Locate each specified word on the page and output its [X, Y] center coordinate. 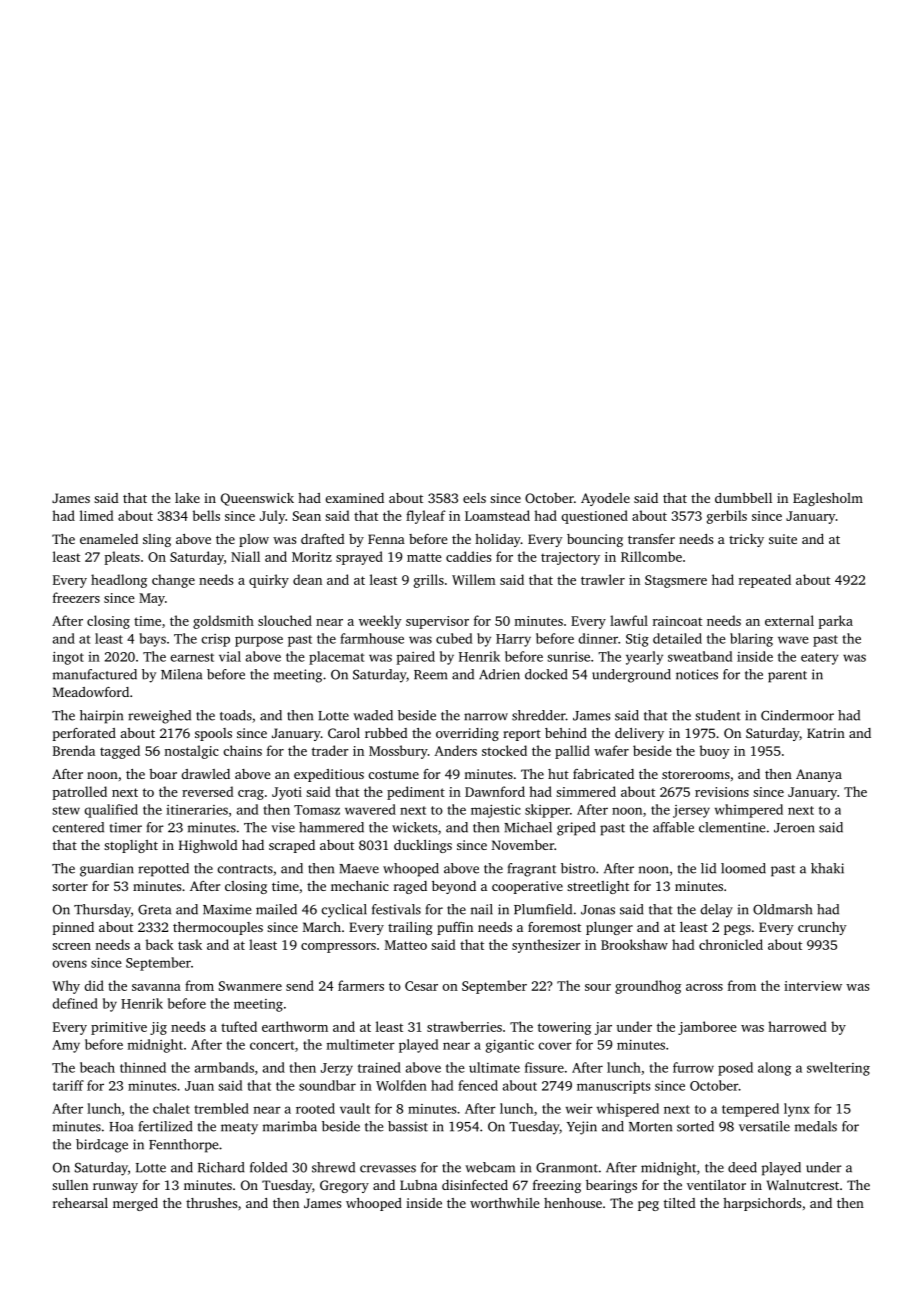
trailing [410, 928]
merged [135, 1204]
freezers [76, 597]
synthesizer [546, 946]
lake [187, 498]
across [704, 987]
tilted [680, 1203]
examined [354, 498]
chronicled [731, 944]
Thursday [102, 911]
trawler [603, 579]
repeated [765, 581]
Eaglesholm [828, 499]
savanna [156, 987]
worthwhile [505, 1203]
